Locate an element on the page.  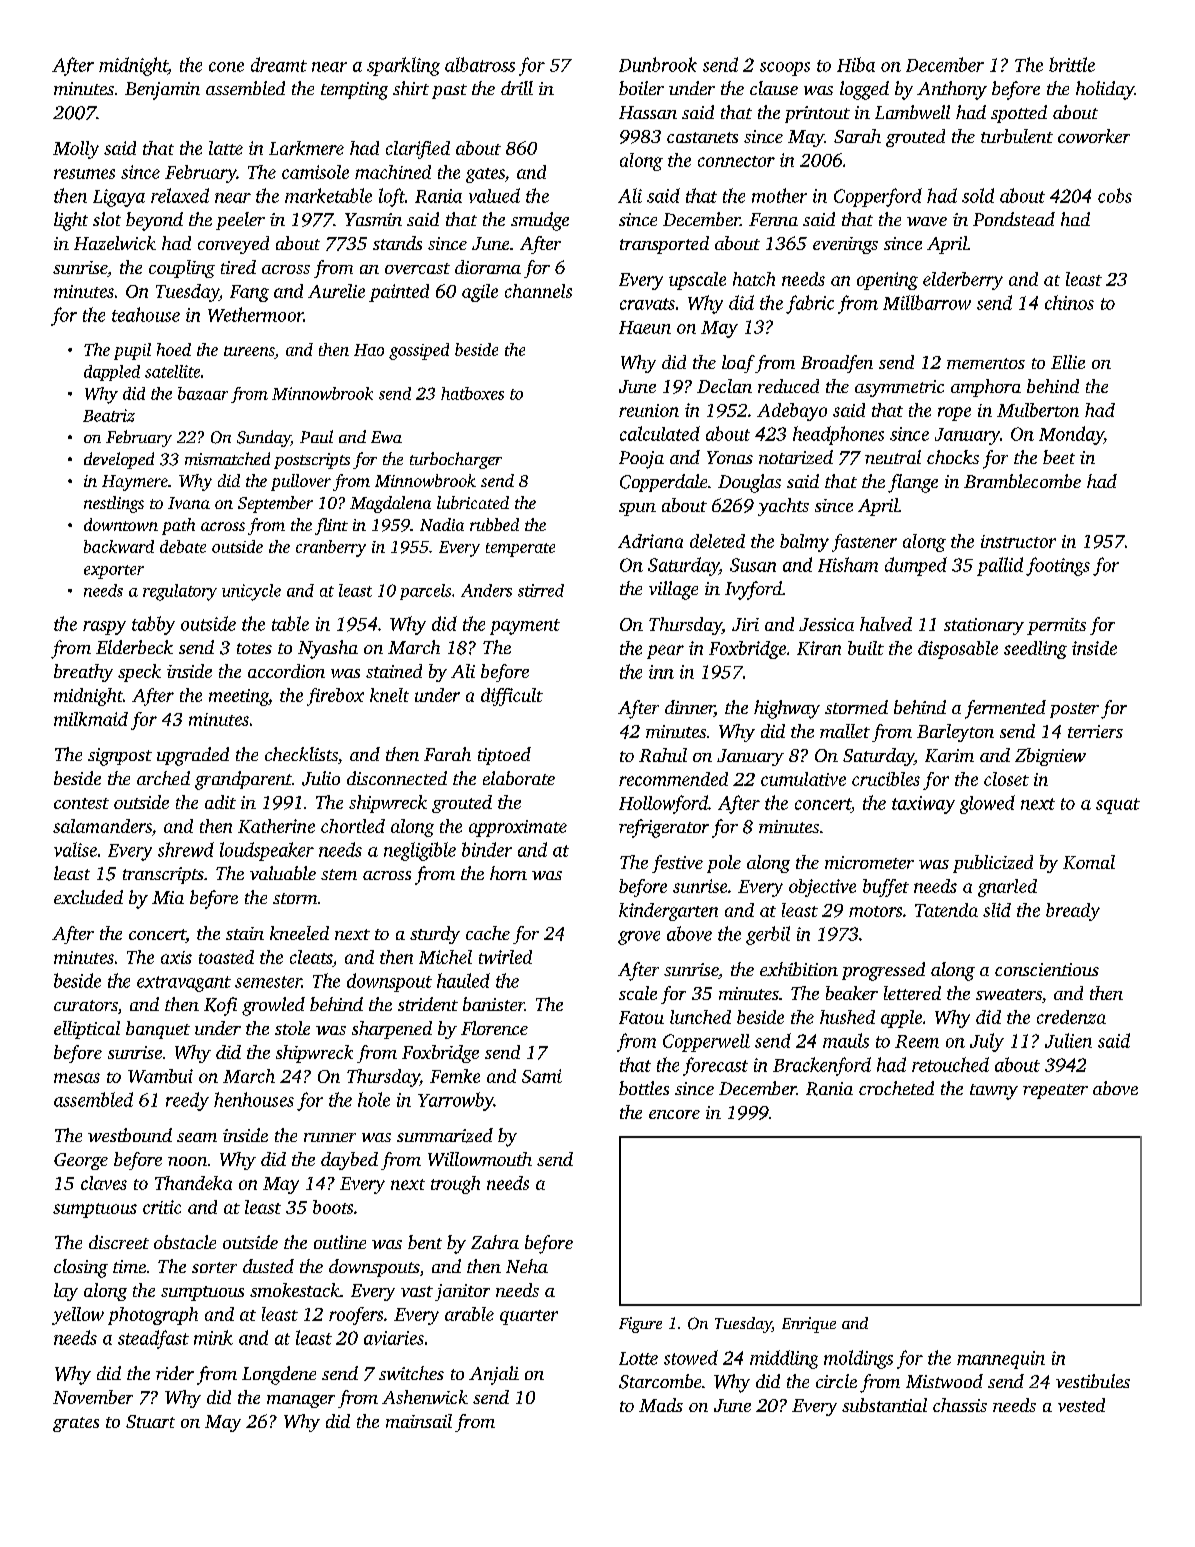
mallet is located at coordinates (845, 731).
